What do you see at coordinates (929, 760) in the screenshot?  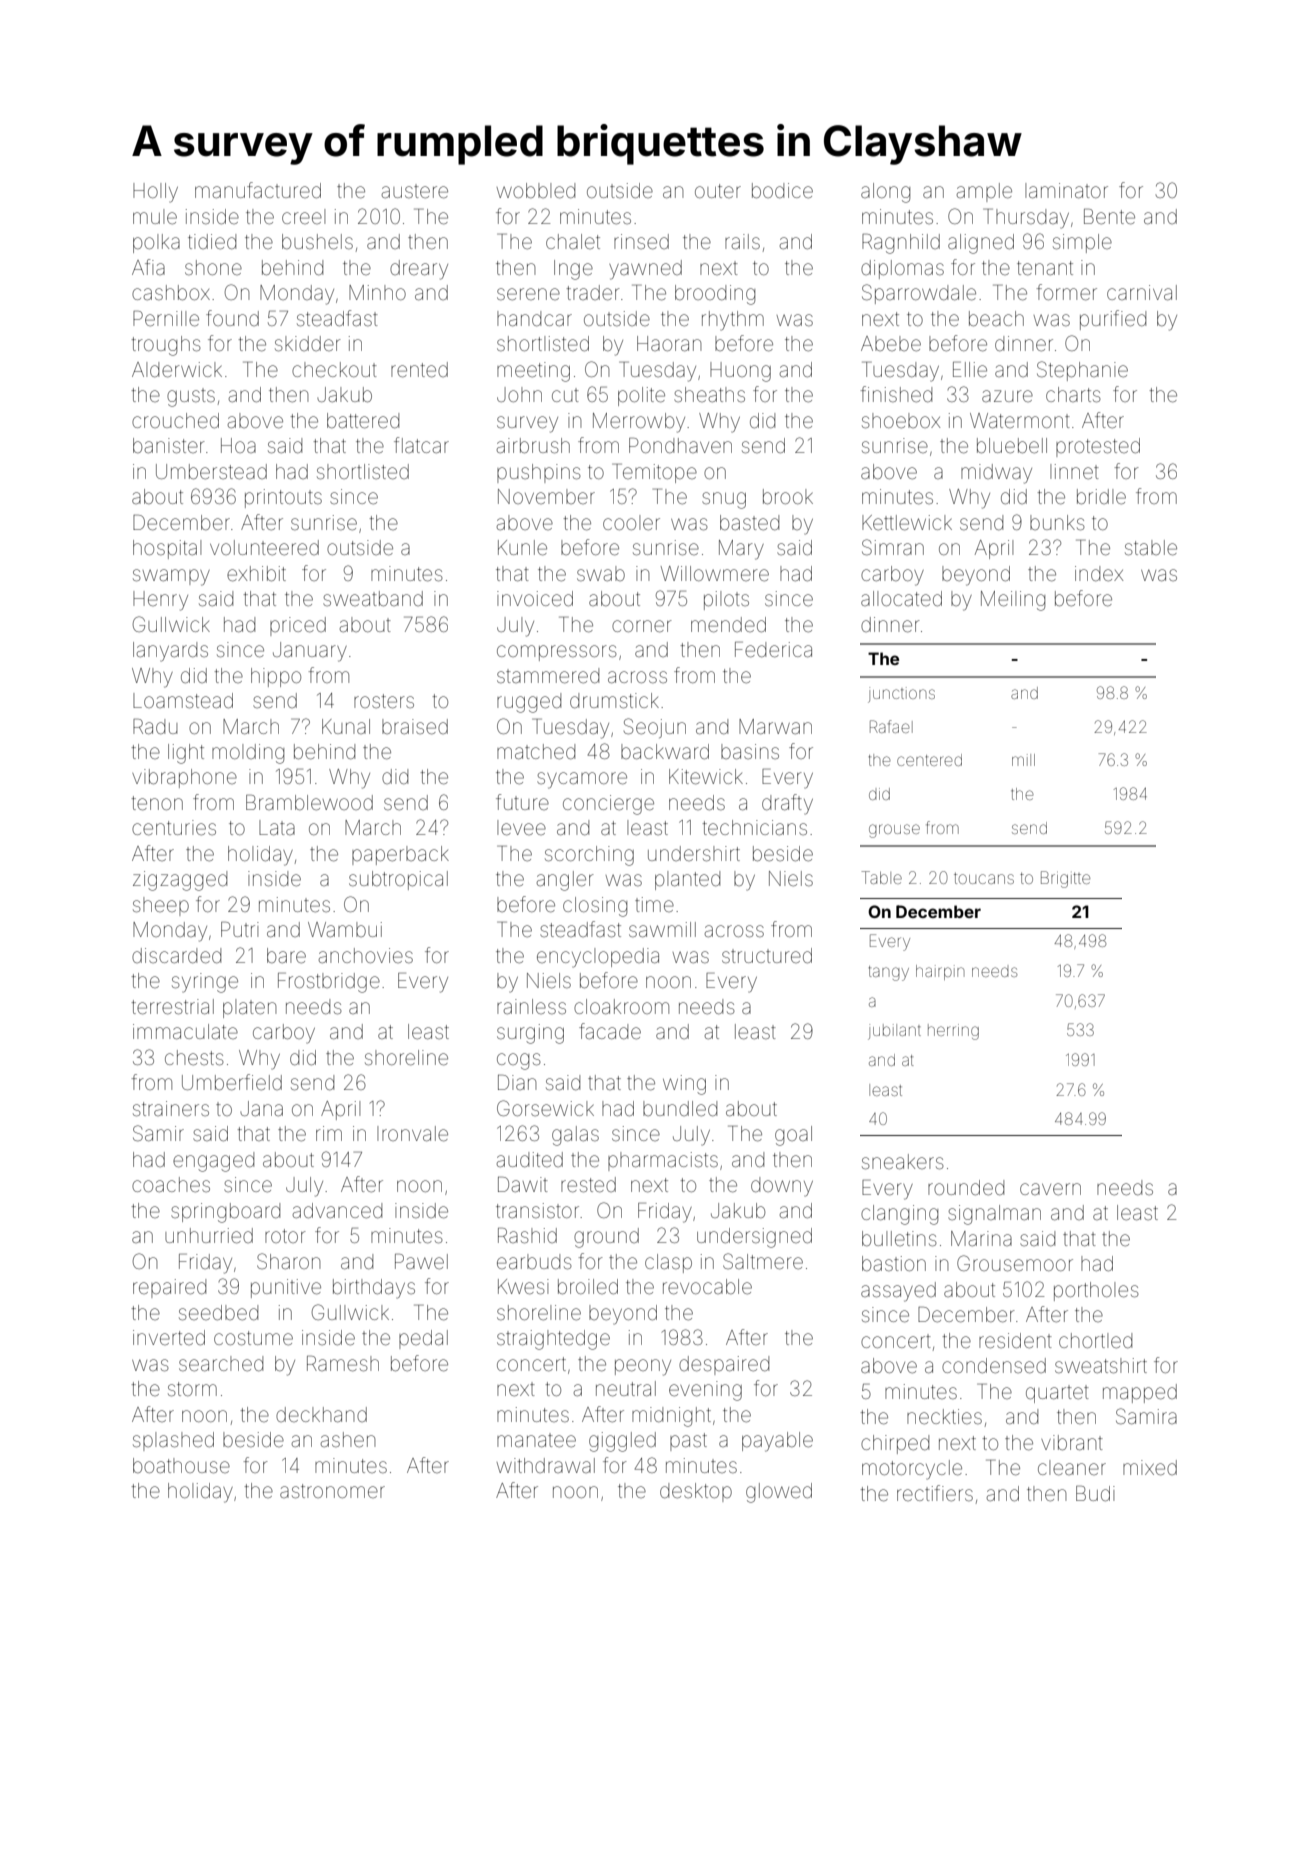 I see `centered` at bounding box center [929, 760].
